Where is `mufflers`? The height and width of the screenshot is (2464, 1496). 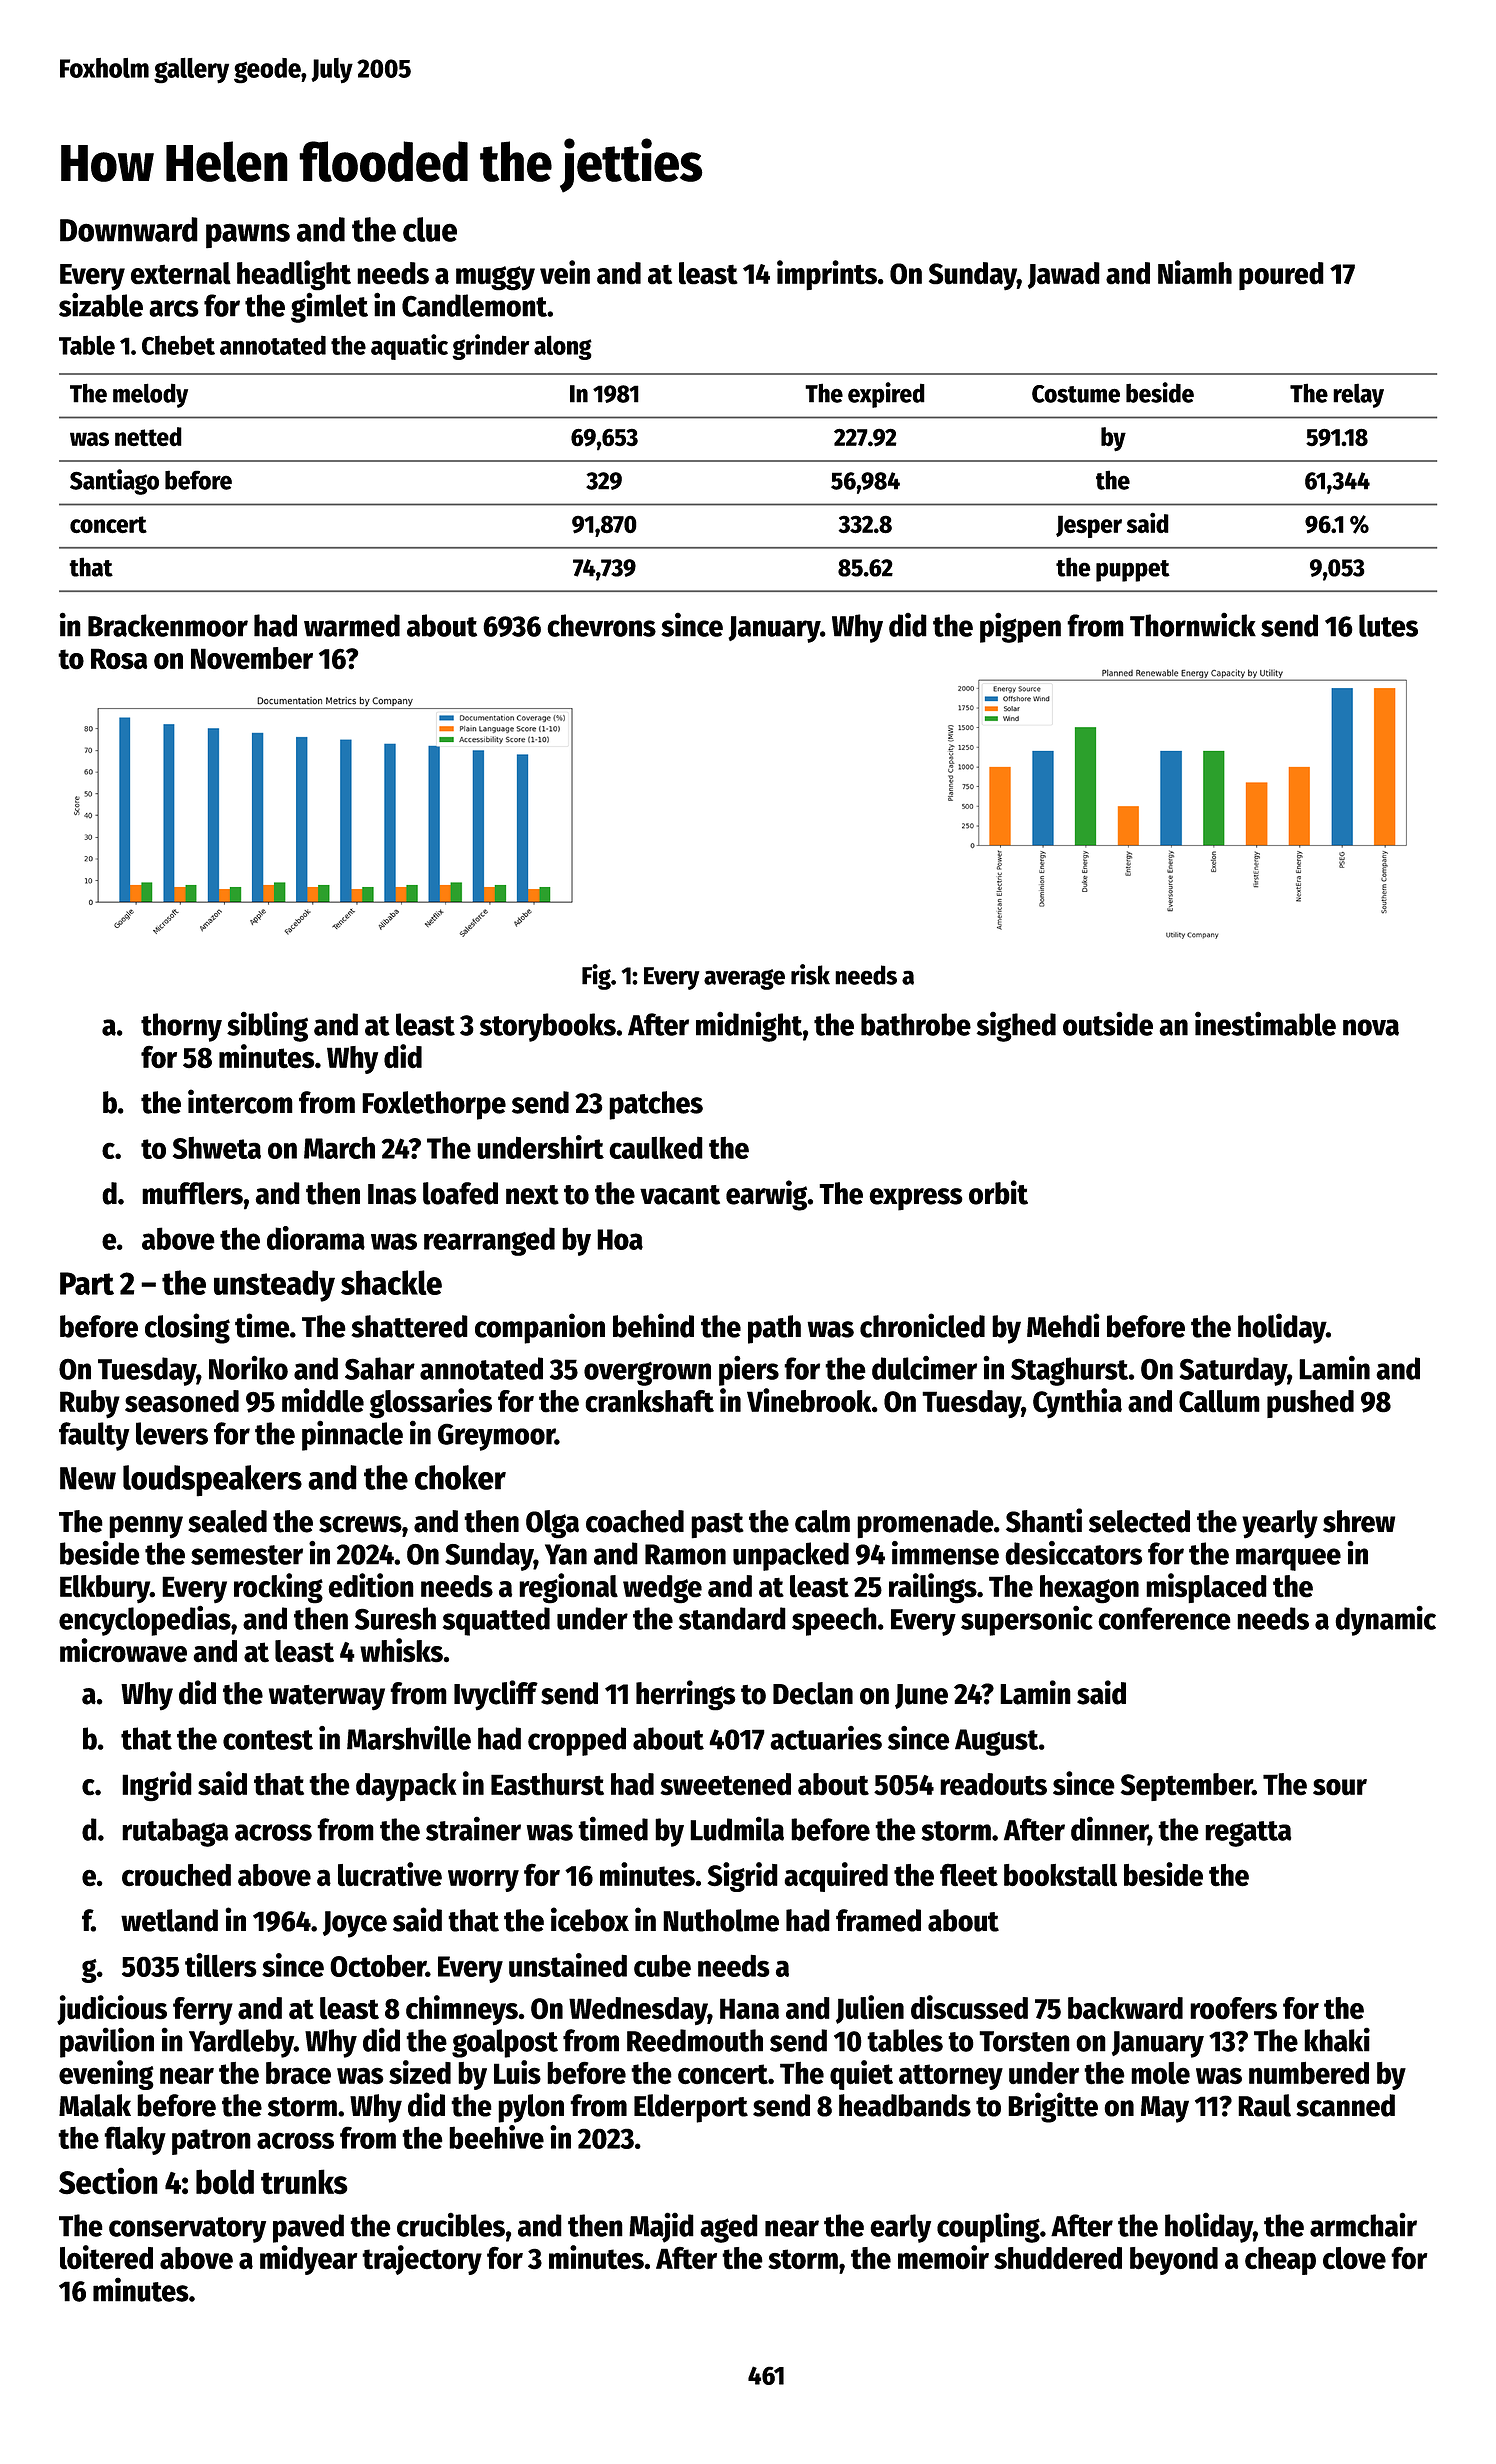 mufflers is located at coordinates (192, 1193).
